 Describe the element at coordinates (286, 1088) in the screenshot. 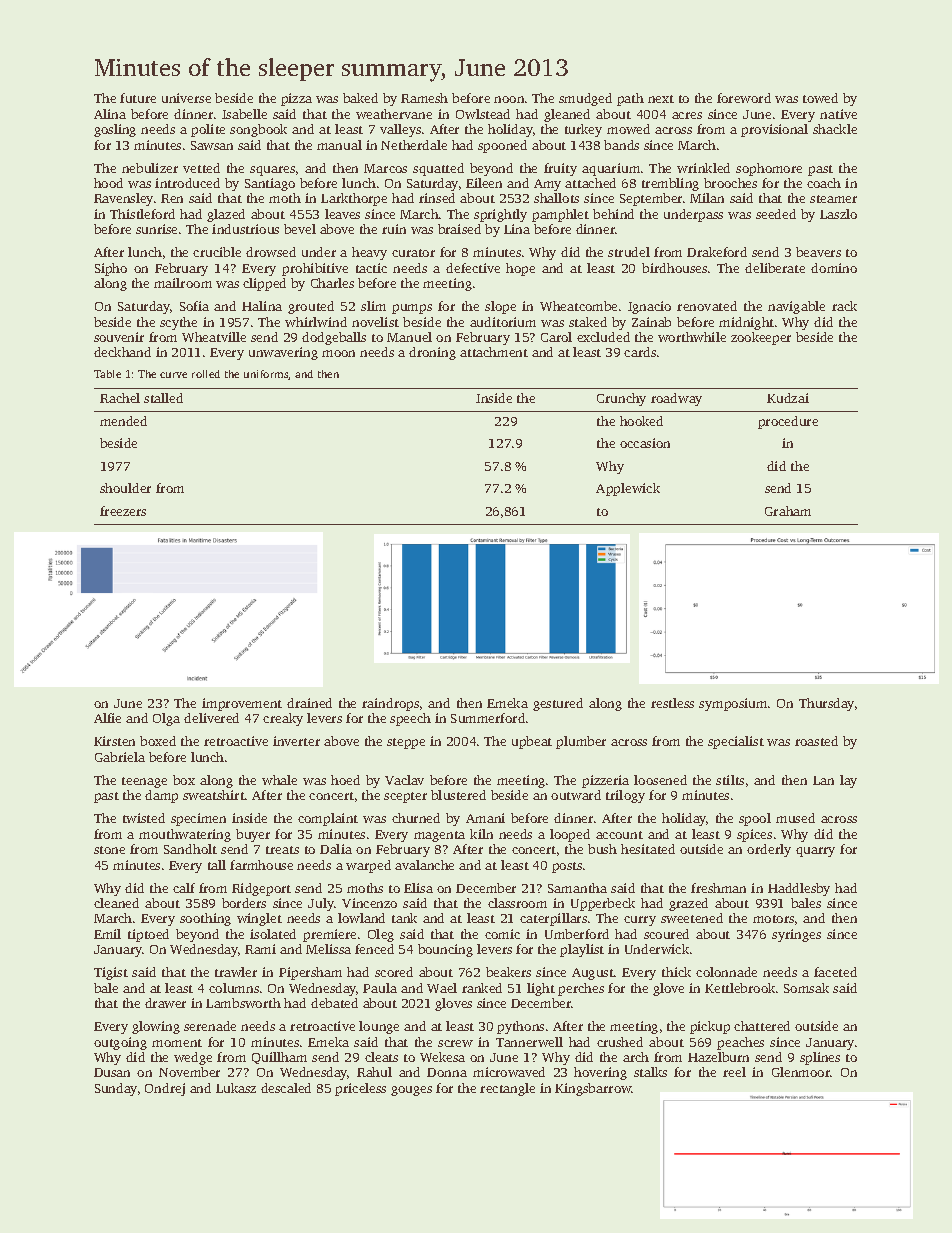

I see `descaled` at that location.
